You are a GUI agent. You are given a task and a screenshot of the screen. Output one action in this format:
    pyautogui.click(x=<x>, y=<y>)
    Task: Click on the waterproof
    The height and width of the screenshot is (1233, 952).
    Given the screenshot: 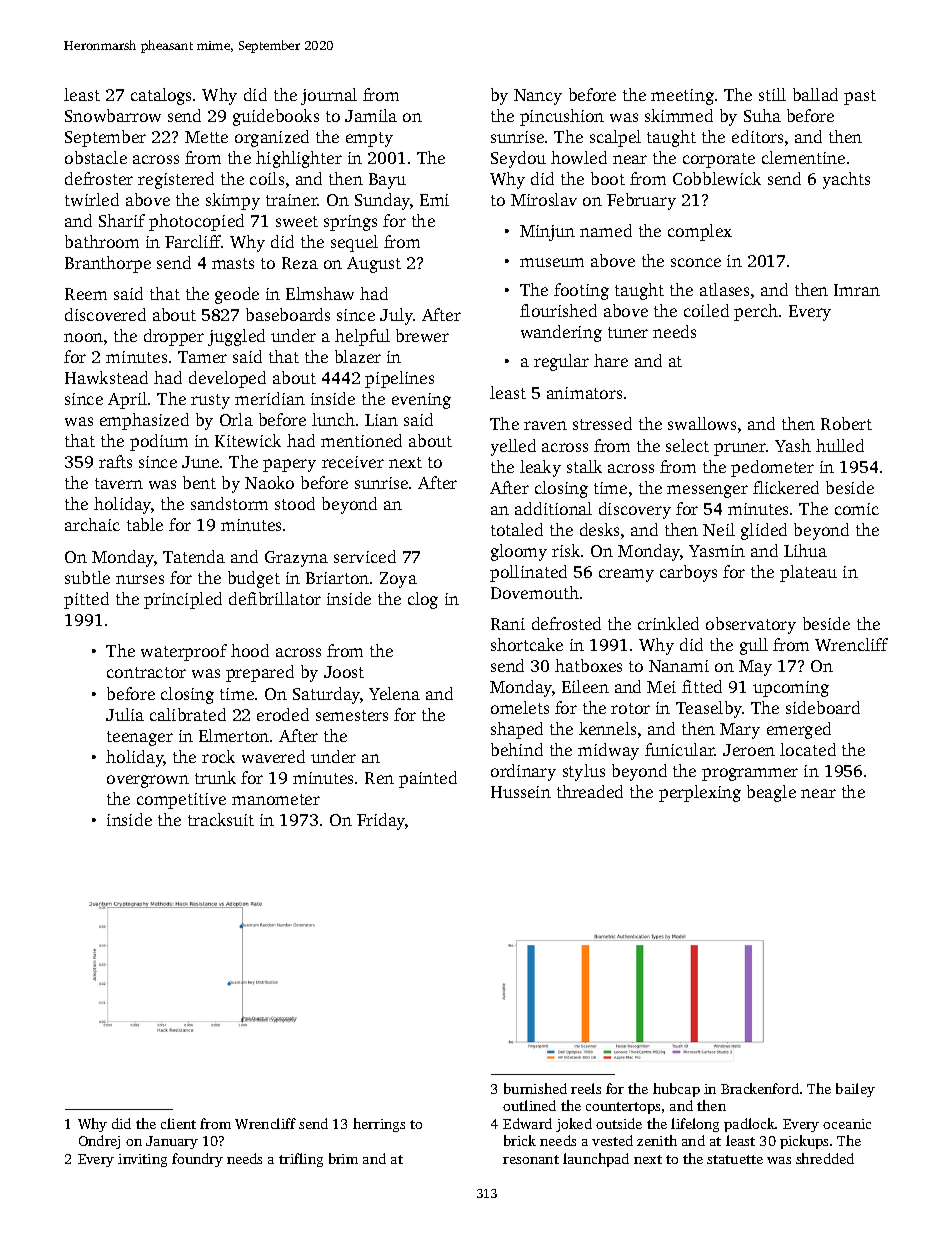 What is the action you would take?
    pyautogui.click(x=184, y=652)
